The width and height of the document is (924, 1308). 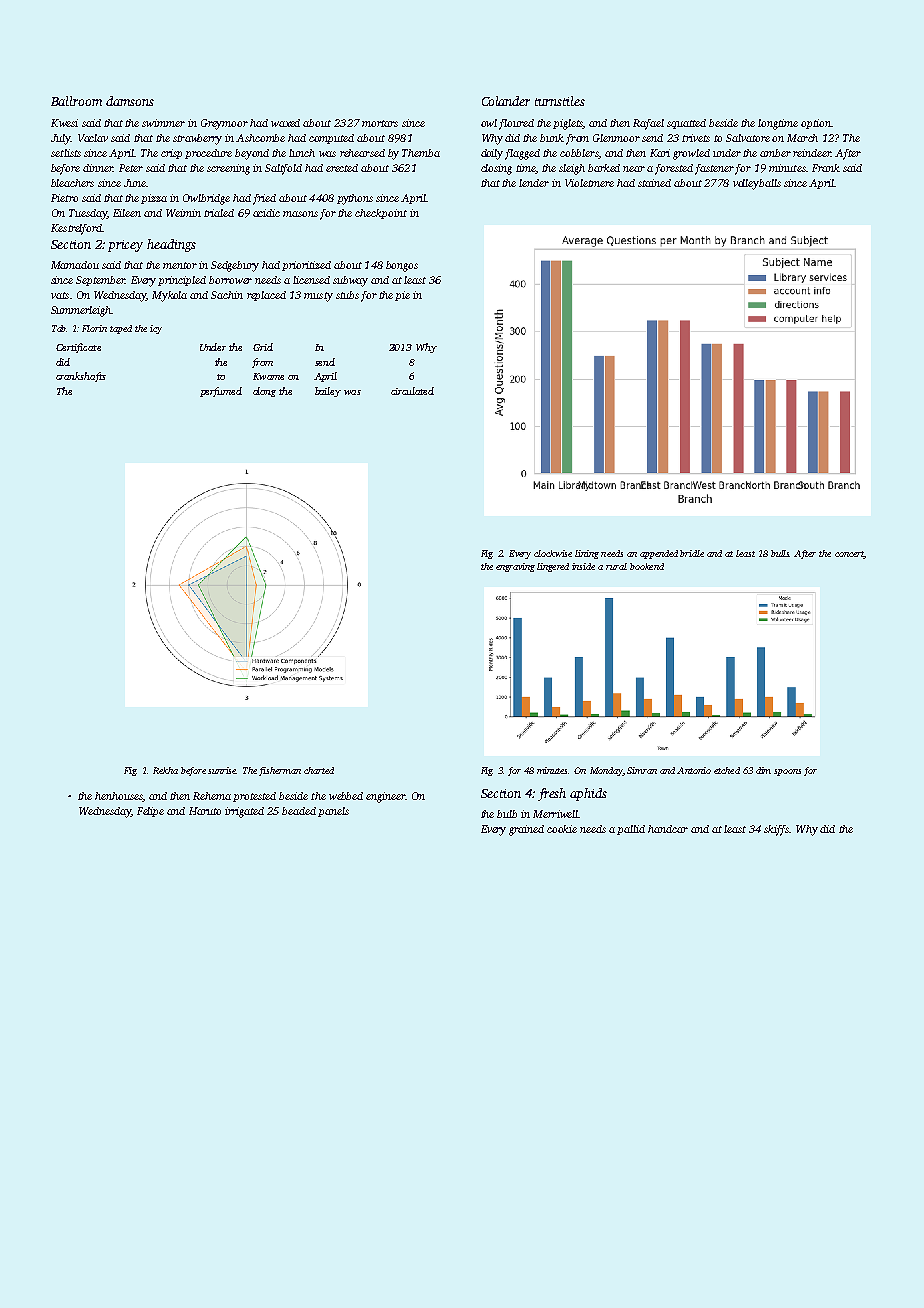 I want to click on bongos, so click(x=402, y=266).
